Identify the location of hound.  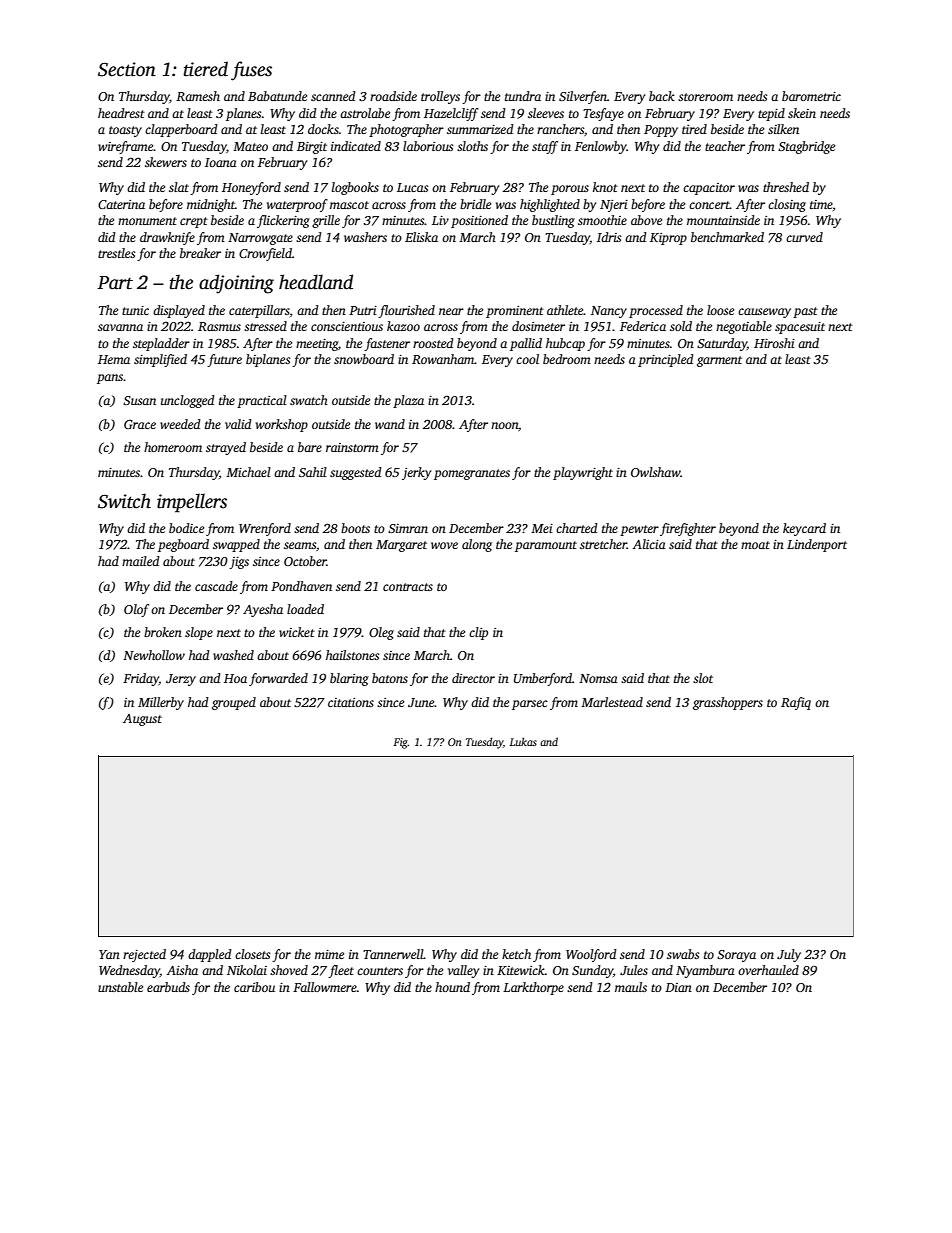
(452, 987).
